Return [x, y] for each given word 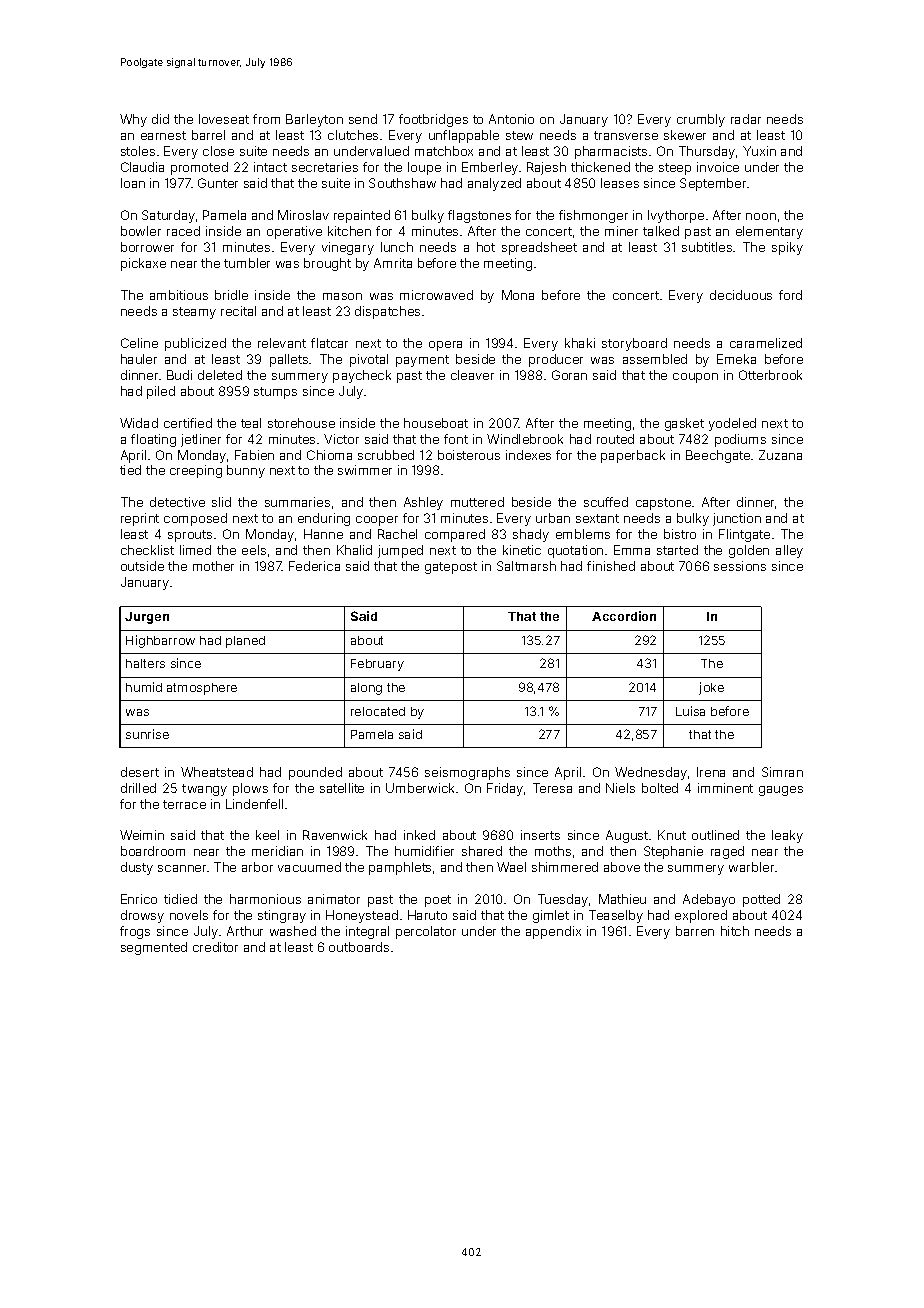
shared [482, 851]
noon [761, 216]
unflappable [464, 136]
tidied [180, 899]
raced [183, 231]
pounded [315, 773]
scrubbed [386, 455]
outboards [359, 947]
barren [695, 931]
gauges [781, 791]
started [677, 550]
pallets [289, 360]
